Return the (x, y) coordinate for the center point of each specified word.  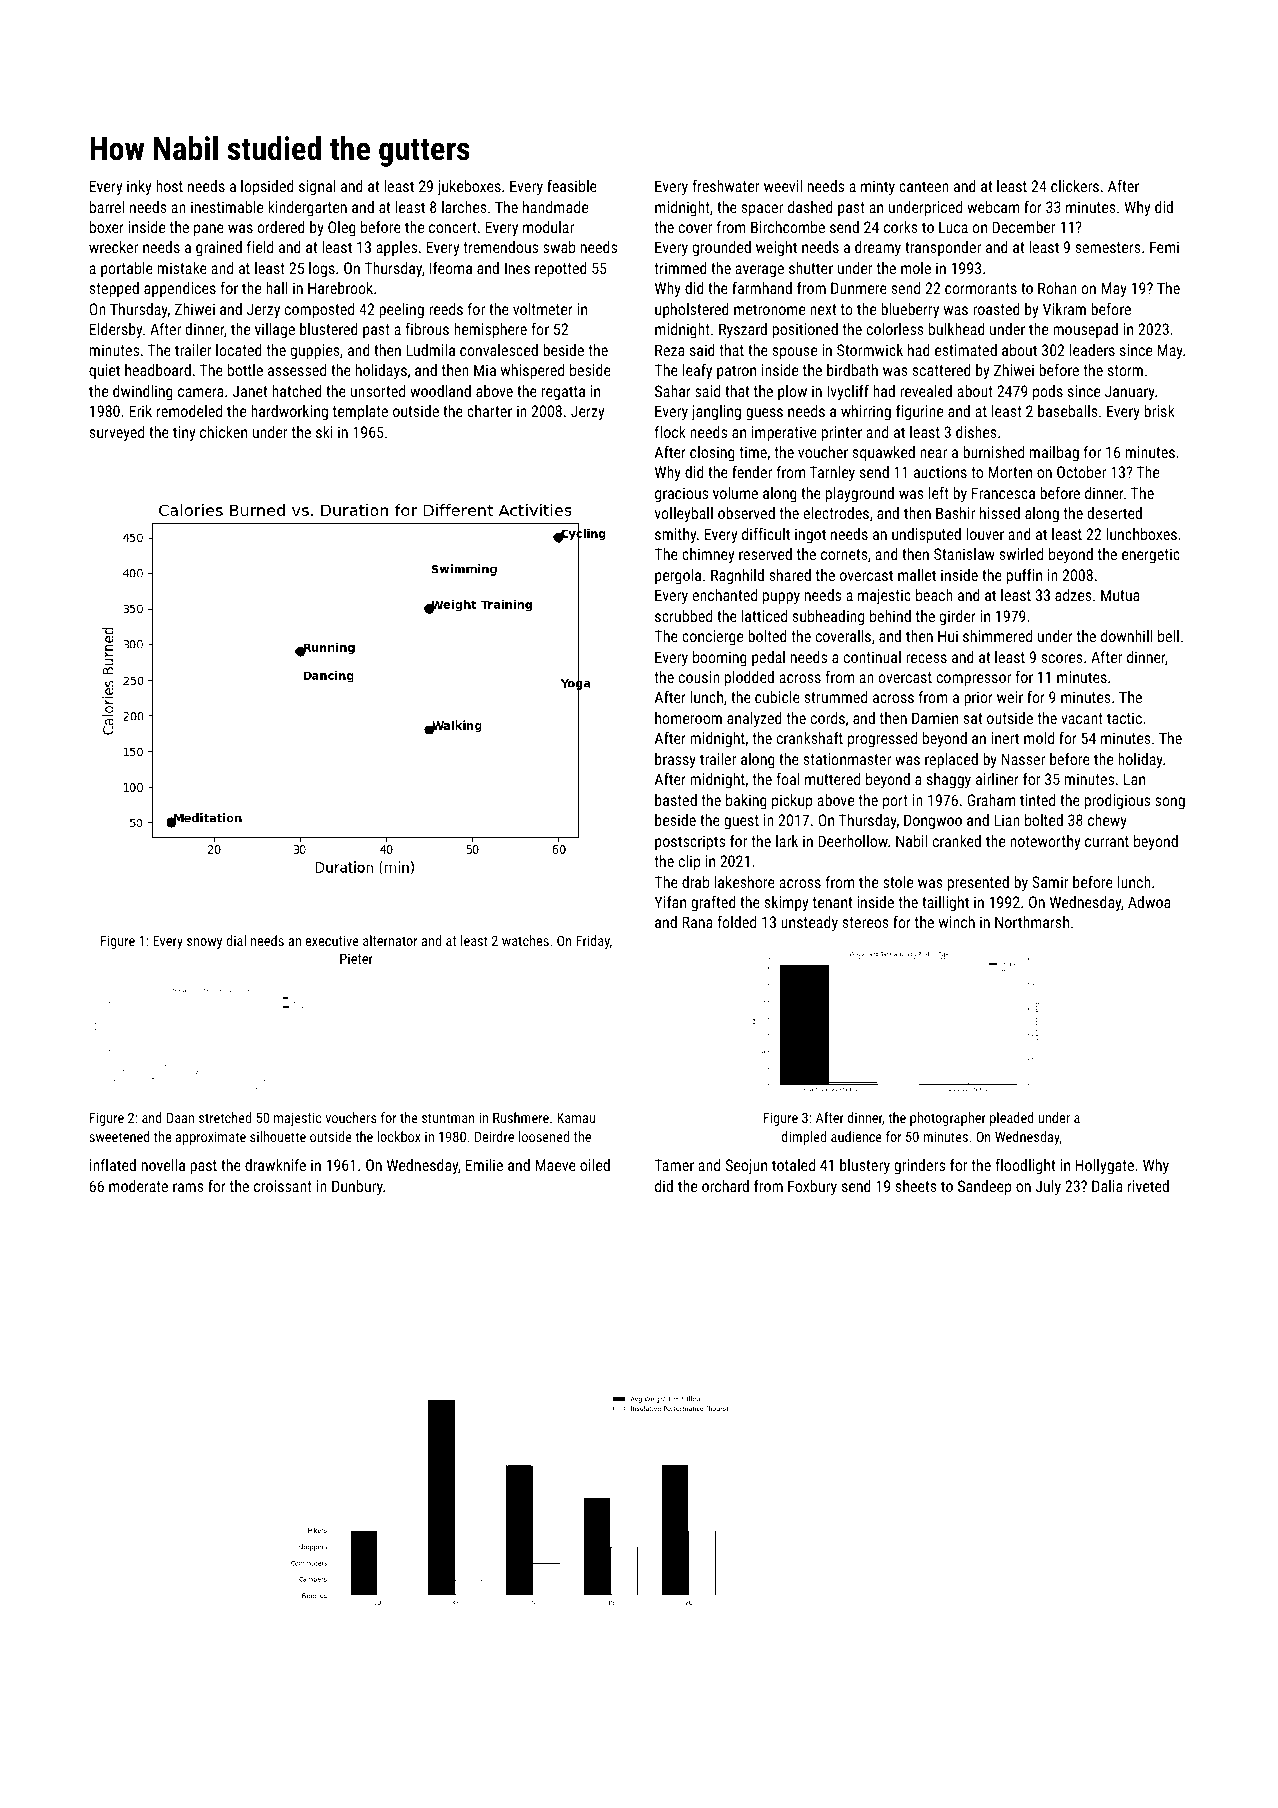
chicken (223, 432)
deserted (1114, 513)
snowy (204, 943)
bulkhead (957, 329)
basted (676, 800)
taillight (945, 904)
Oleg (342, 229)
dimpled (804, 1138)
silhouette (278, 1136)
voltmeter (543, 309)
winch (957, 922)
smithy (675, 536)
